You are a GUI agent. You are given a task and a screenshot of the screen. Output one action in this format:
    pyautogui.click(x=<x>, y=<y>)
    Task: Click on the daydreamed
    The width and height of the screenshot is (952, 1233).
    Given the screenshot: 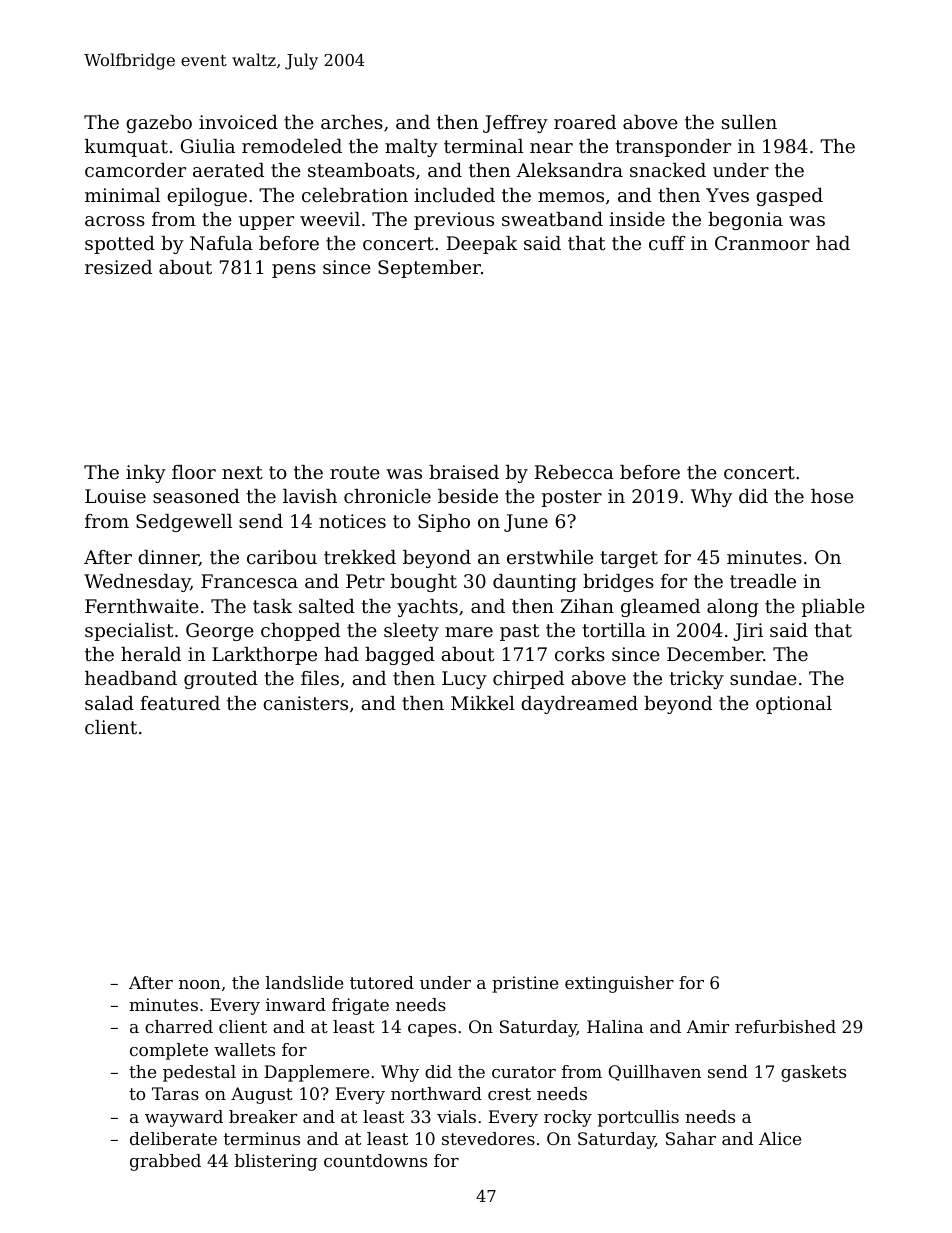 What is the action you would take?
    pyautogui.click(x=579, y=705)
